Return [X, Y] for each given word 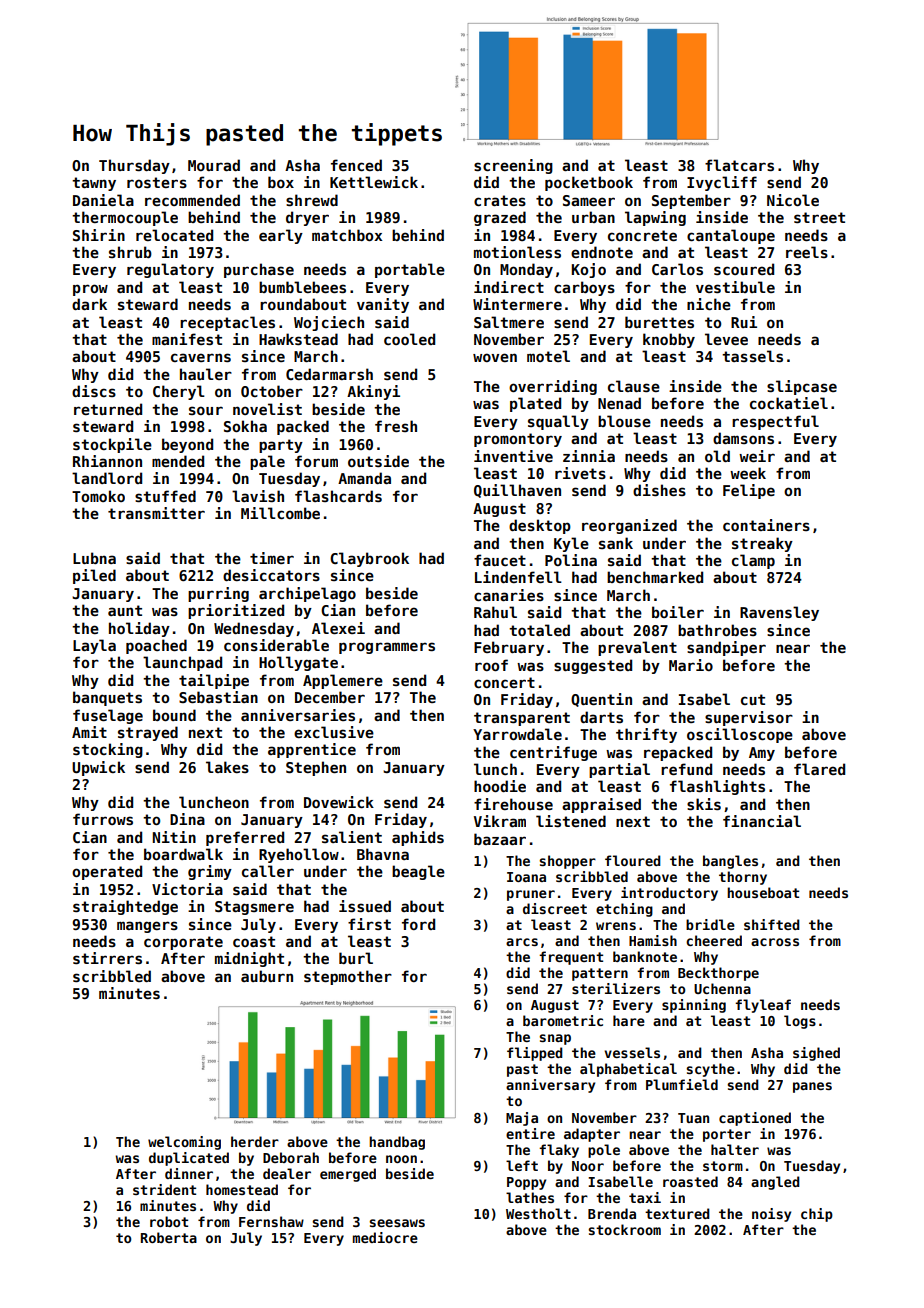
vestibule [735, 287]
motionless [517, 252]
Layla [94, 646]
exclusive [334, 732]
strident [164, 1189]
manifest [187, 339]
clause [634, 386]
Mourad [214, 165]
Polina [571, 560]
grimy [210, 872]
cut [753, 699]
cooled [409, 339]
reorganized [629, 526]
